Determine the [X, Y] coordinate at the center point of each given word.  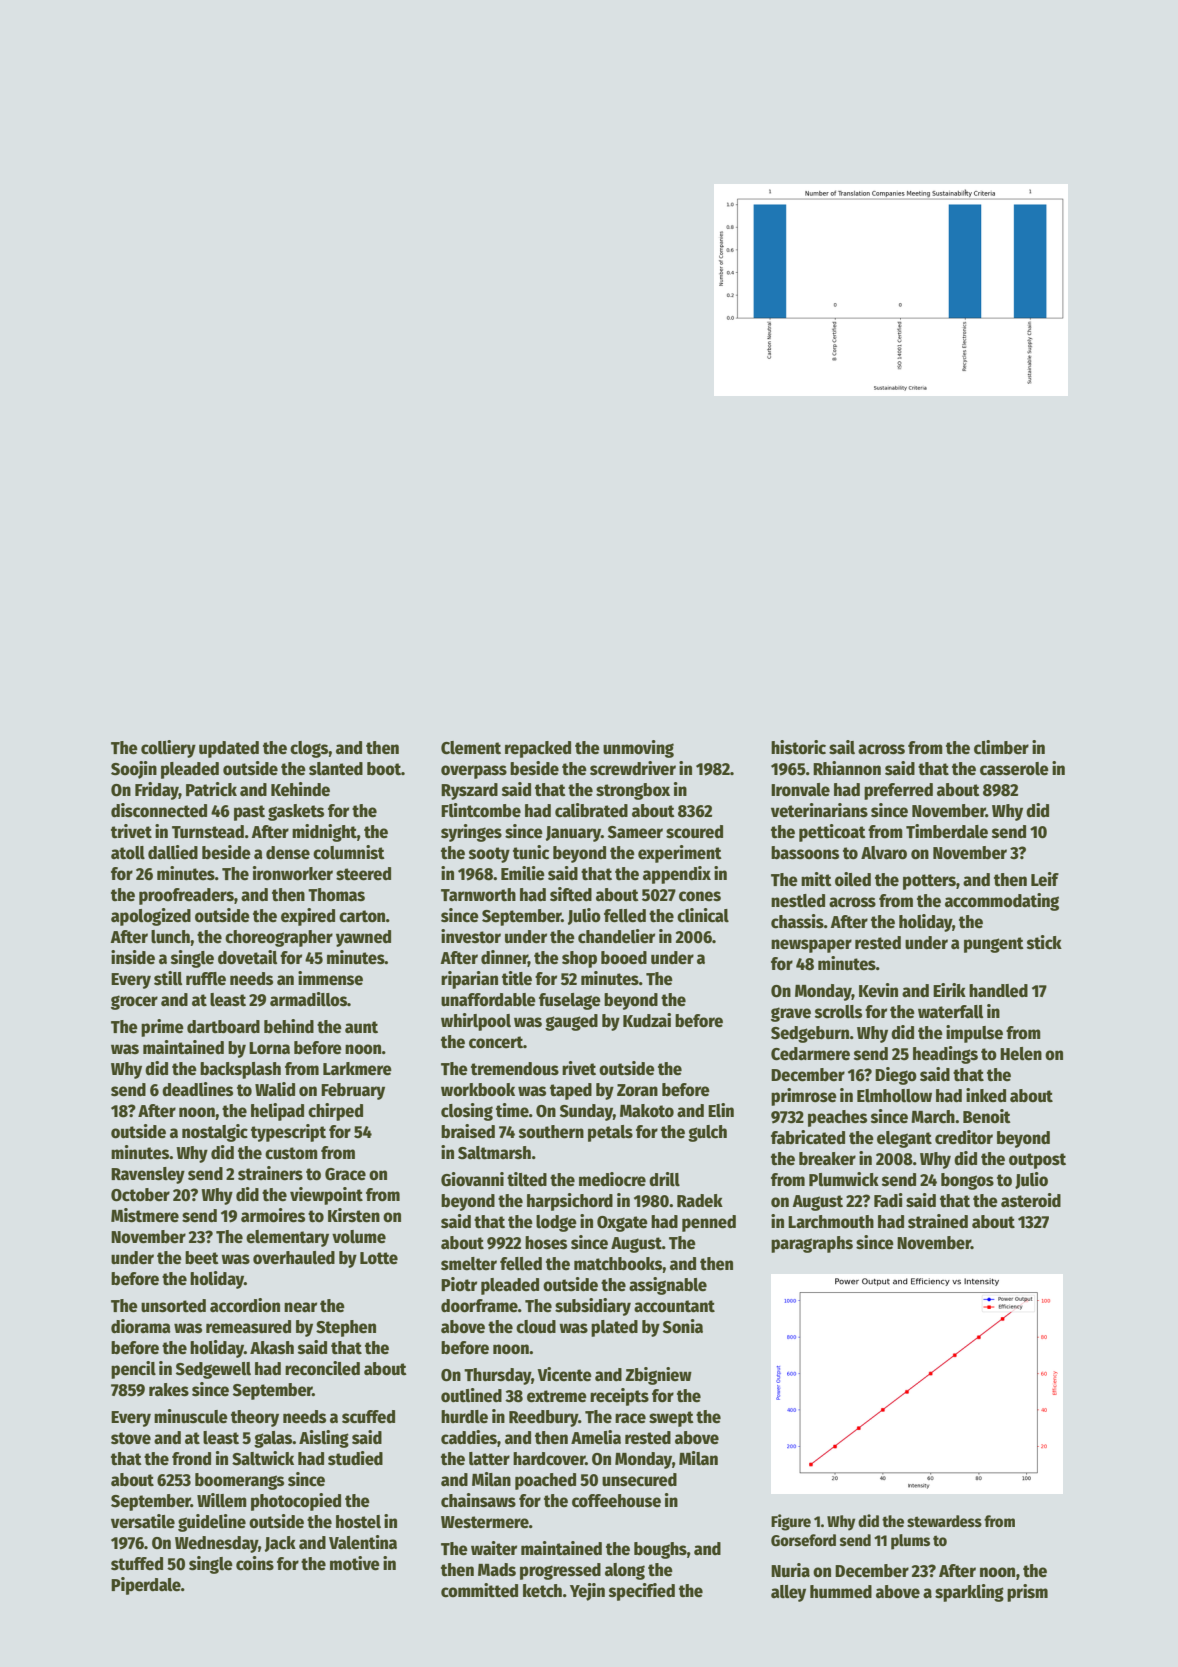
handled [998, 991]
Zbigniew [658, 1376]
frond [191, 1459]
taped [571, 1091]
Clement [471, 748]
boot [384, 769]
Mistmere [145, 1215]
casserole [1014, 769]
